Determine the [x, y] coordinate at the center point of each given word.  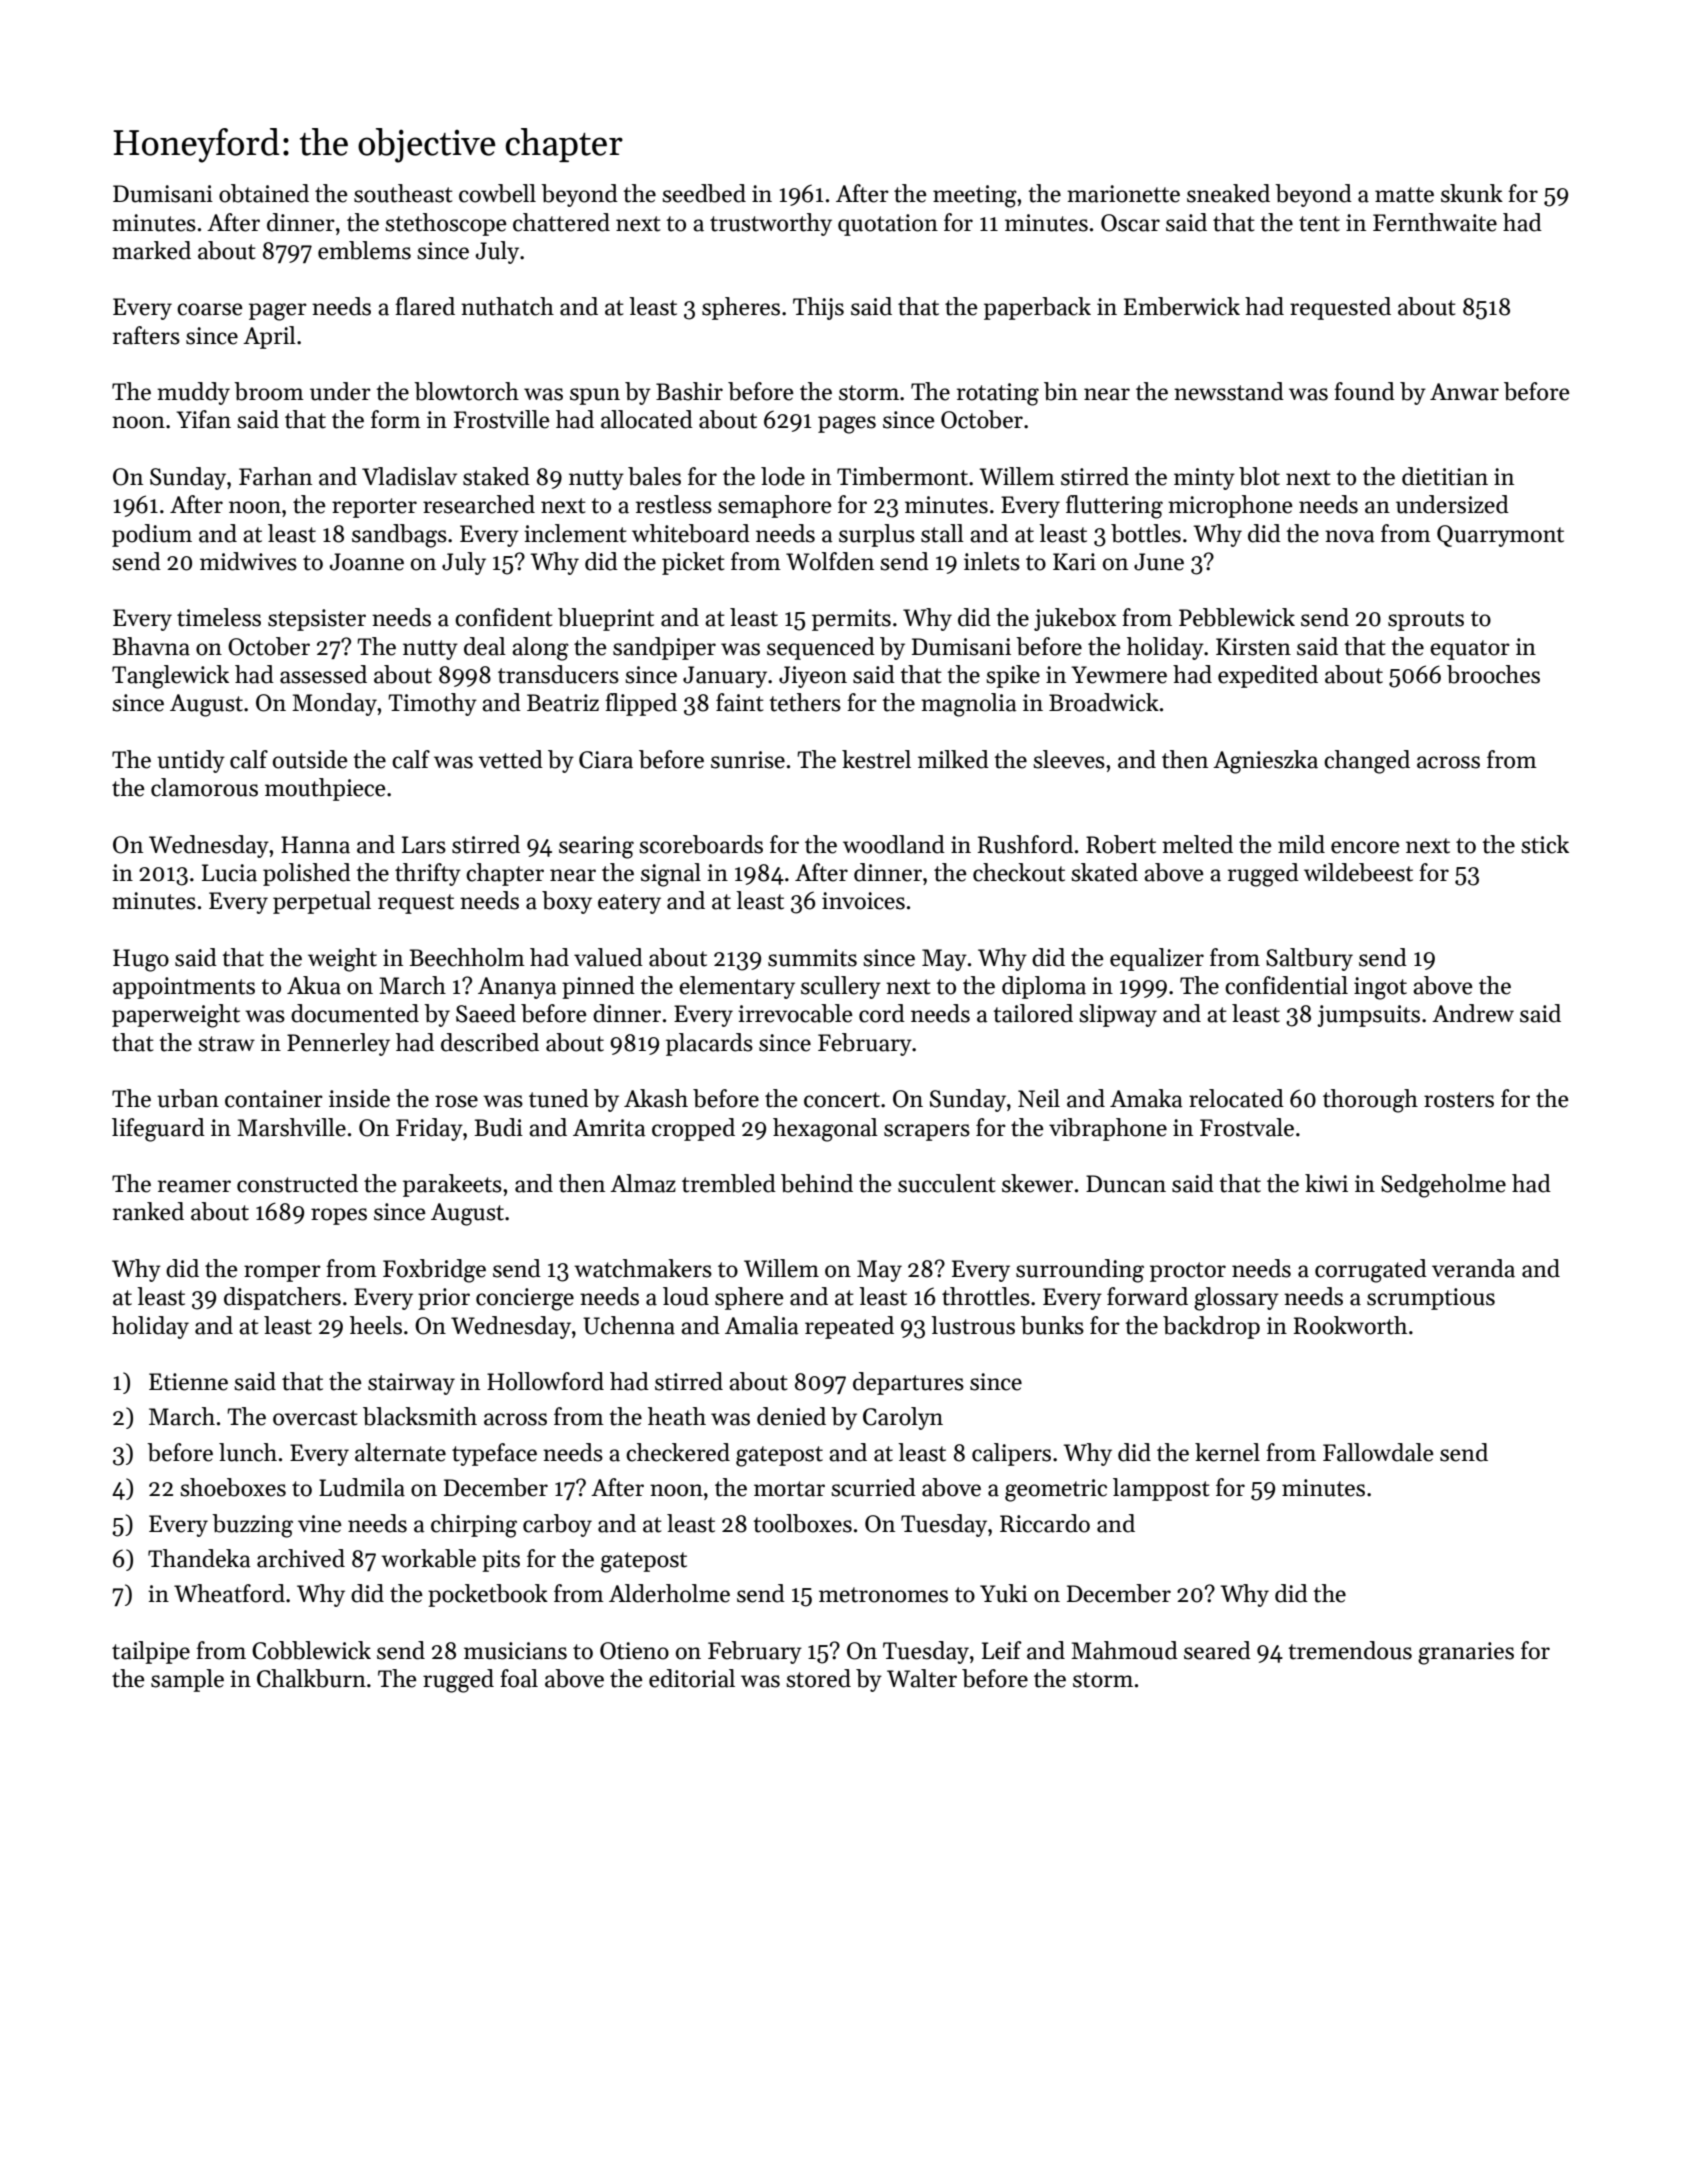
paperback [1037, 308]
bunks [1052, 1325]
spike [1013, 676]
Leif [1002, 1650]
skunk [1472, 193]
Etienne [188, 1382]
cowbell [497, 193]
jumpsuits [1368, 1016]
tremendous [1350, 1650]
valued [608, 957]
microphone [1230, 506]
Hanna [315, 845]
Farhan [275, 476]
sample [187, 1680]
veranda [1473, 1268]
